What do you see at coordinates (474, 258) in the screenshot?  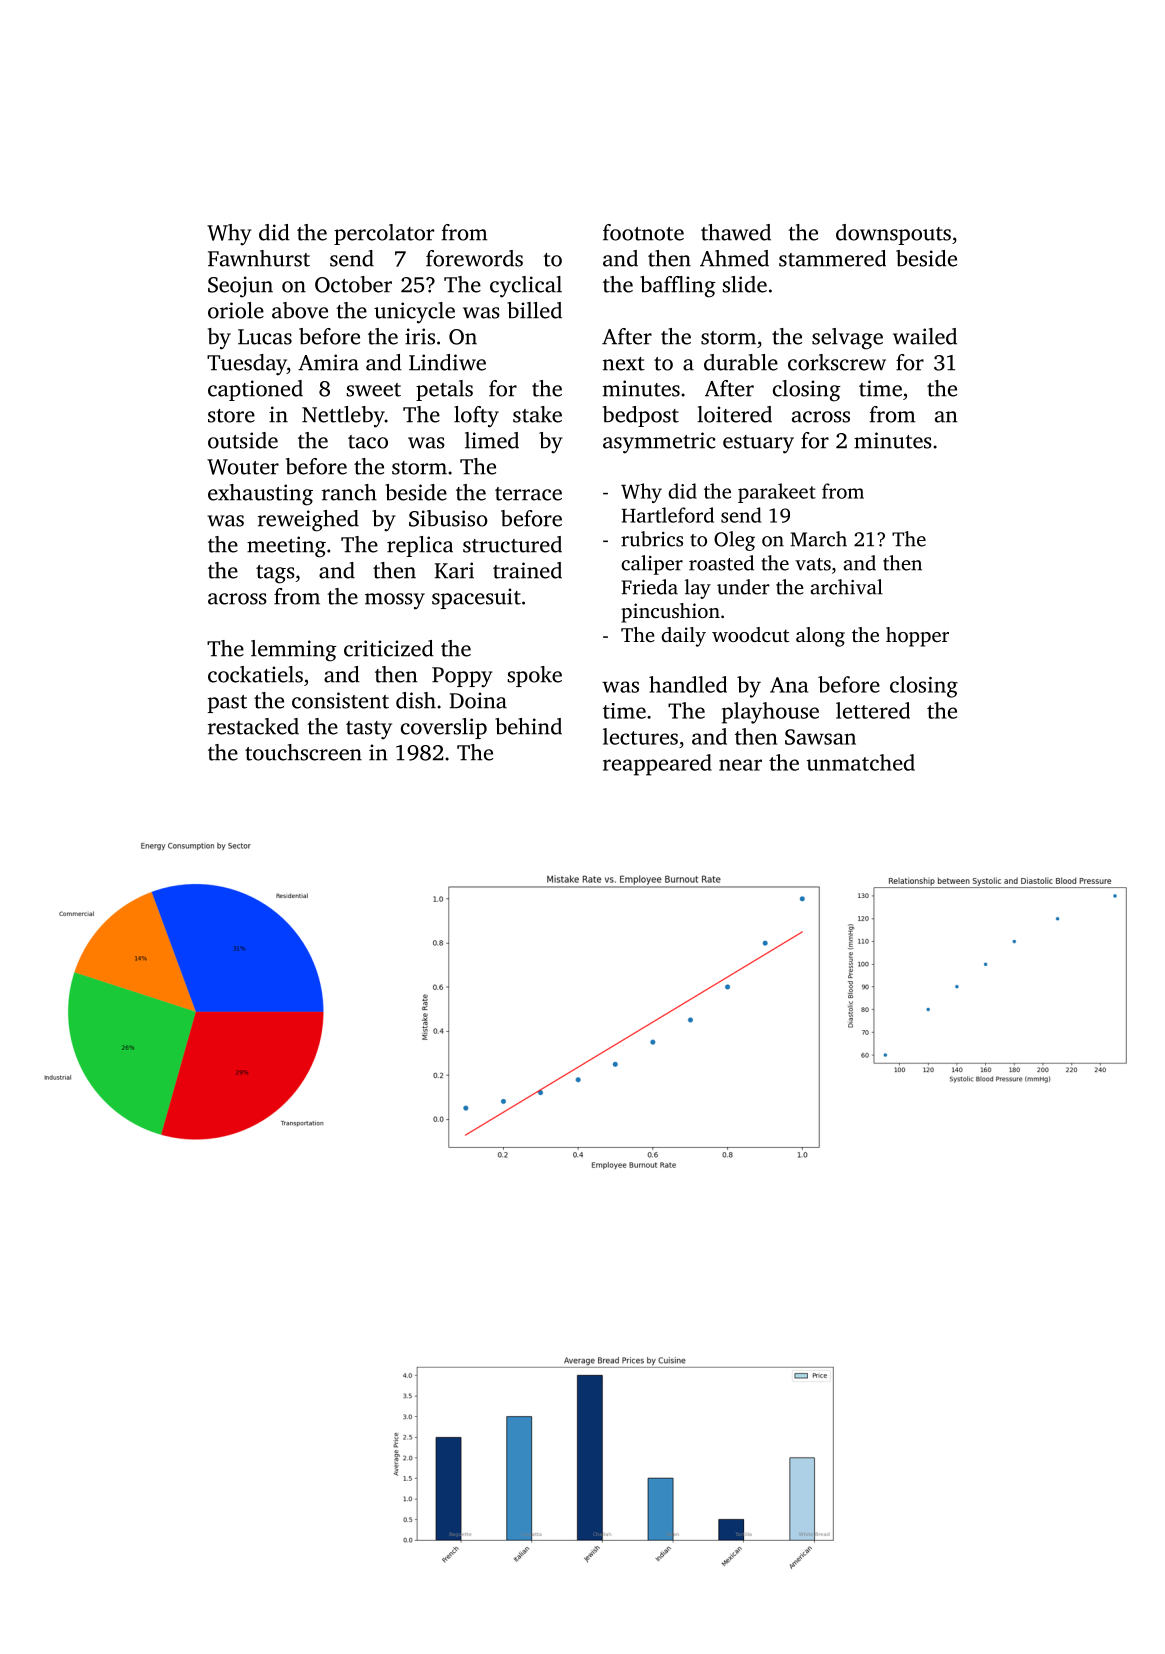 I see `forewords` at bounding box center [474, 258].
